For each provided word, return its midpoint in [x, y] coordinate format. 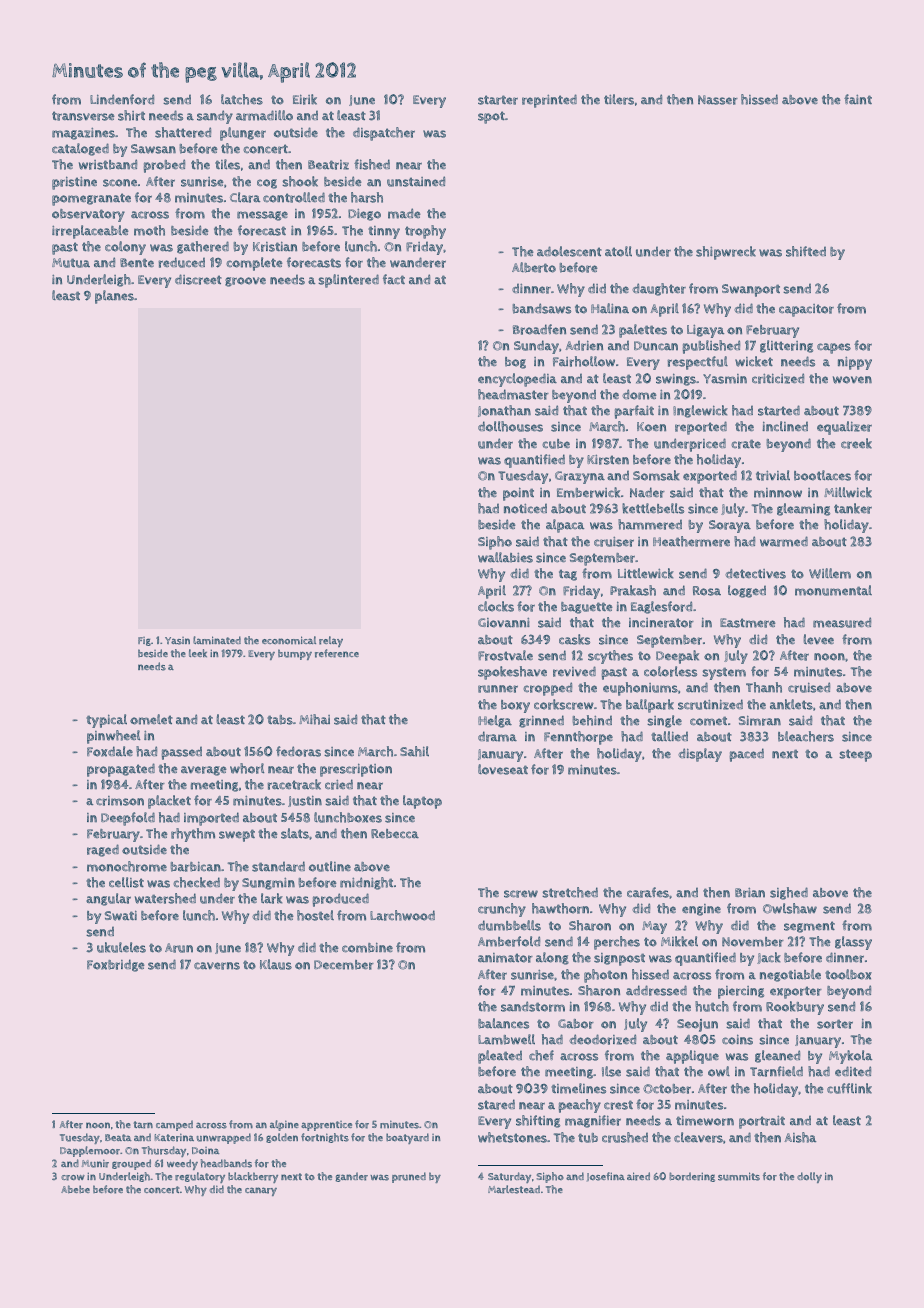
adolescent [569, 251]
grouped [131, 1164]
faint [858, 99]
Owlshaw [790, 908]
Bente [137, 262]
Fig [144, 641]
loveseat [503, 769]
